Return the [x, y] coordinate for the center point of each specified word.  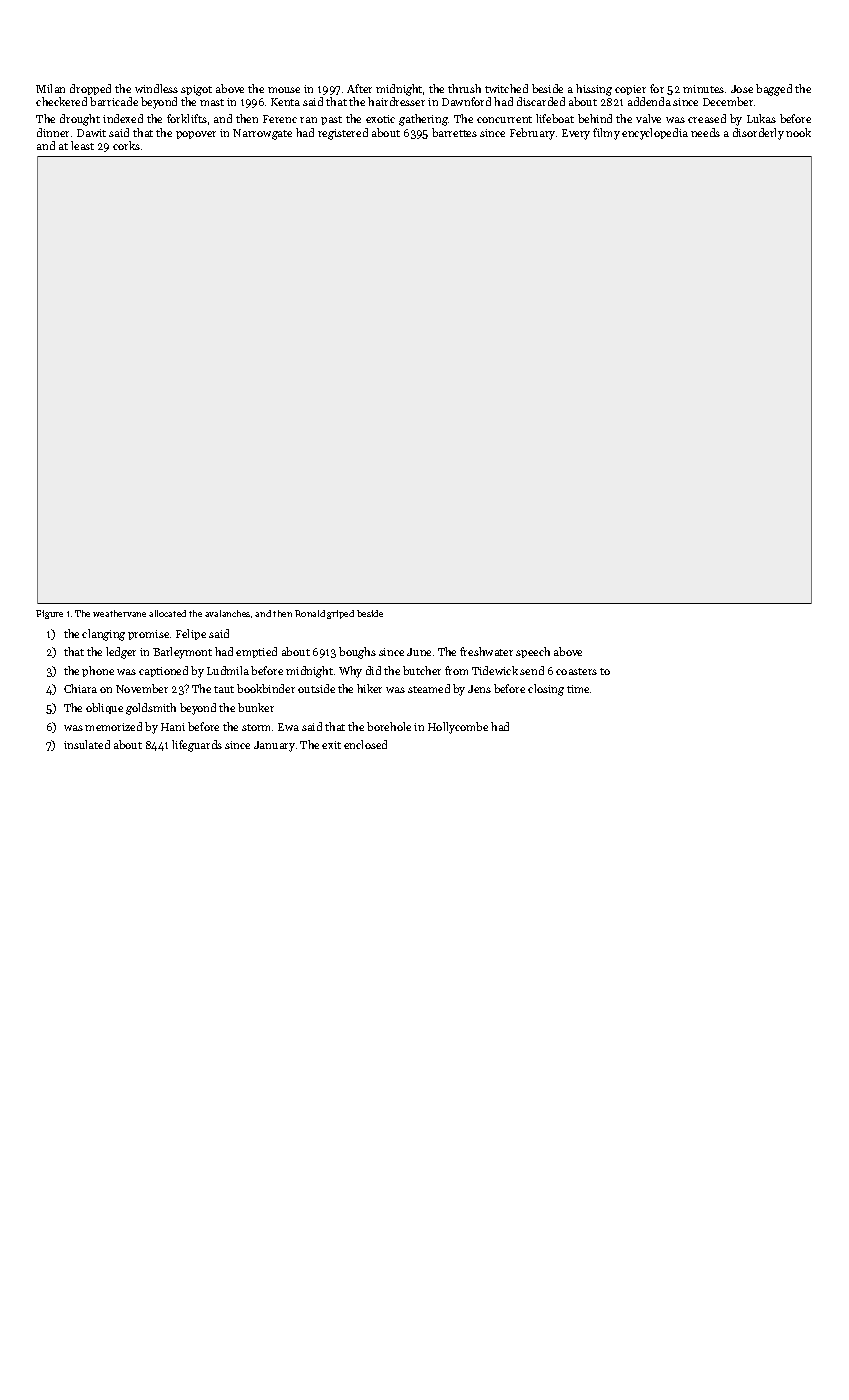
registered [343, 134]
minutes [703, 89]
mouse [284, 90]
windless [156, 88]
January [274, 746]
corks [126, 145]
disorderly [758, 134]
